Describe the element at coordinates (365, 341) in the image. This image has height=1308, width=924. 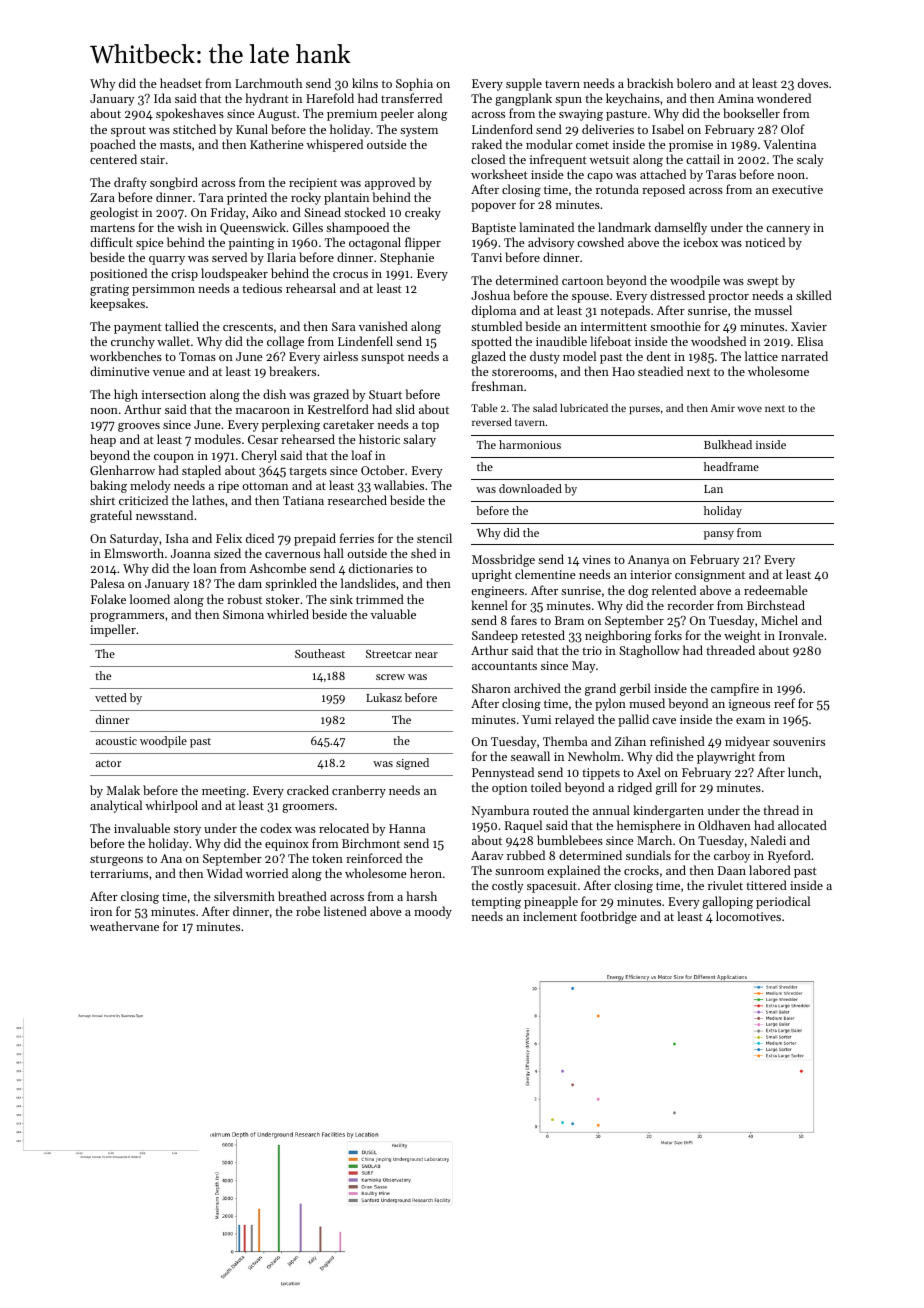
I see `Lindenfell` at that location.
